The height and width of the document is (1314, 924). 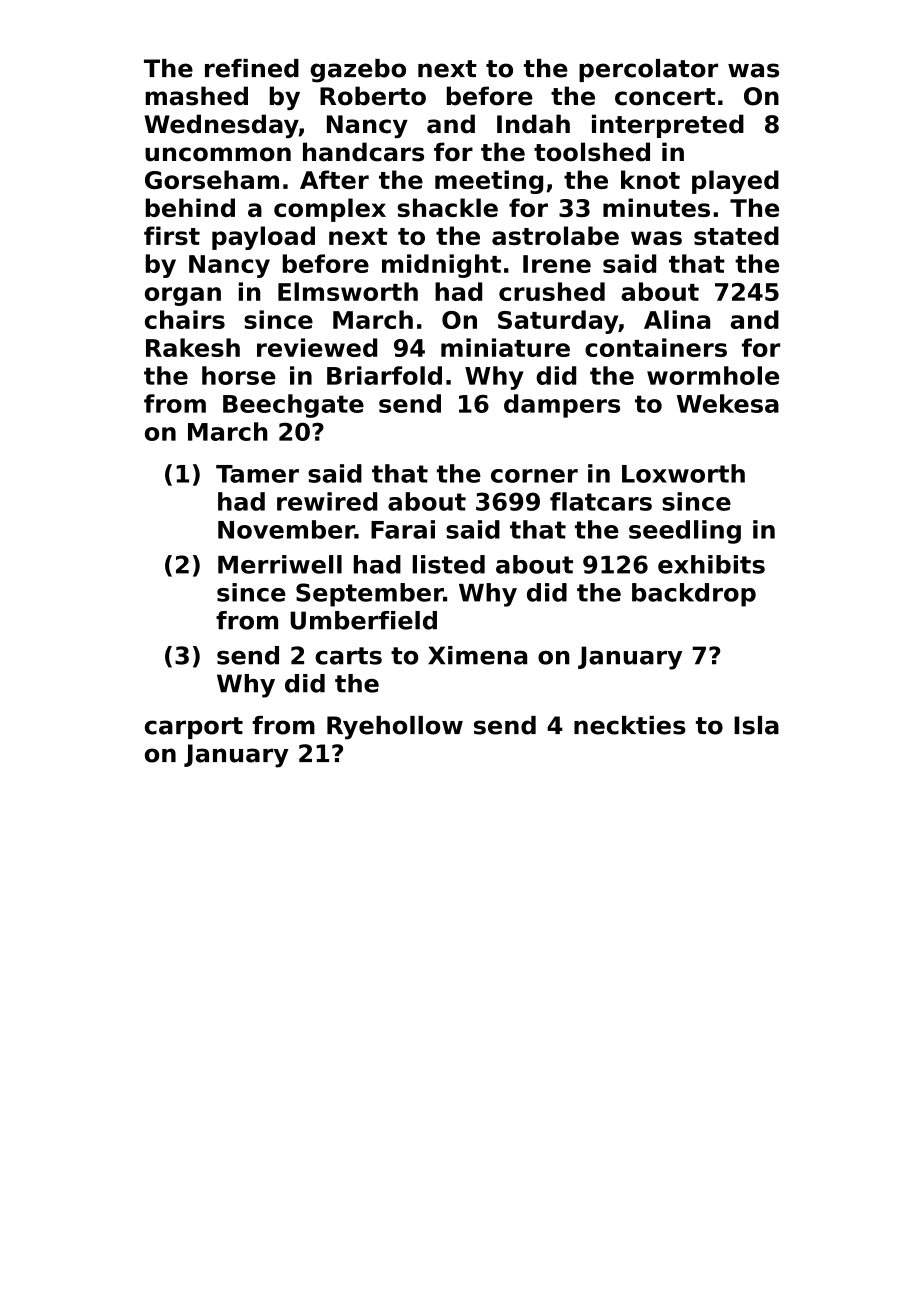 What do you see at coordinates (656, 207) in the document?
I see `minutes` at bounding box center [656, 207].
